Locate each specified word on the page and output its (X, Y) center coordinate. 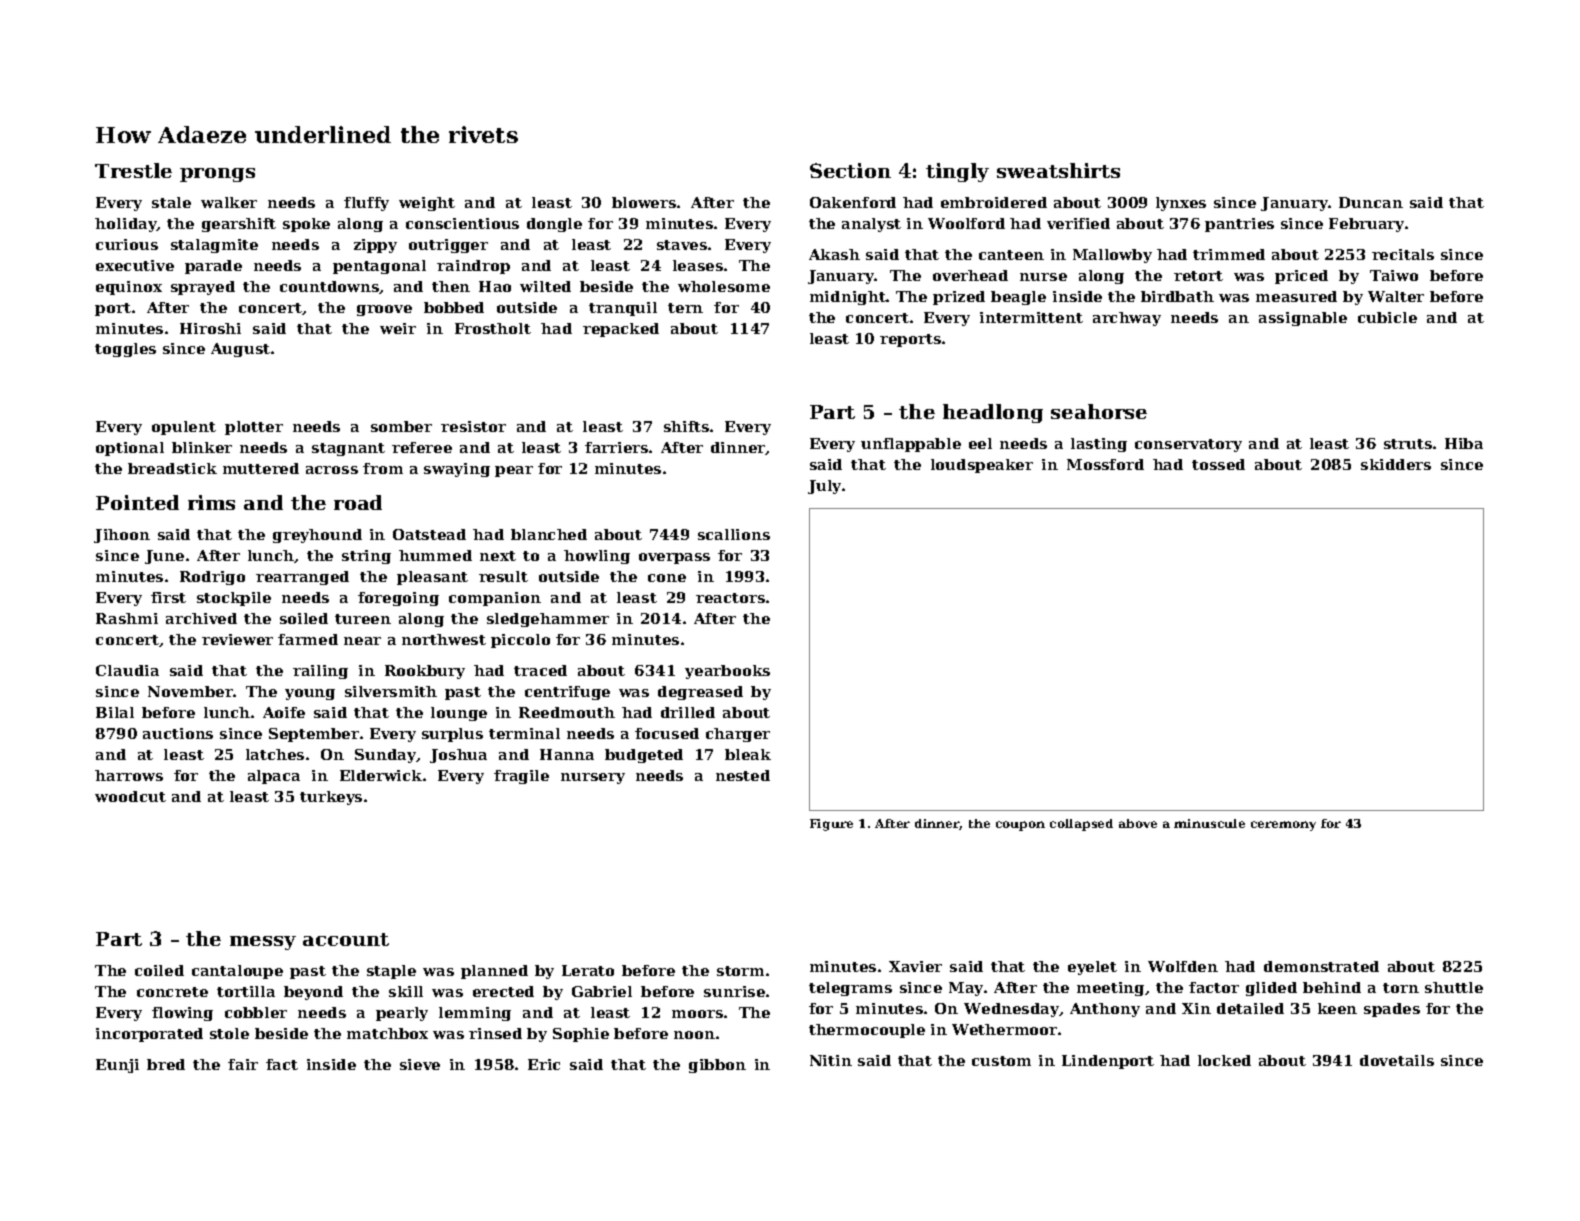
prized (959, 298)
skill (406, 991)
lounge (459, 714)
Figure (831, 825)
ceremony (1283, 826)
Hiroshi (210, 328)
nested (743, 775)
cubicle (1387, 317)
